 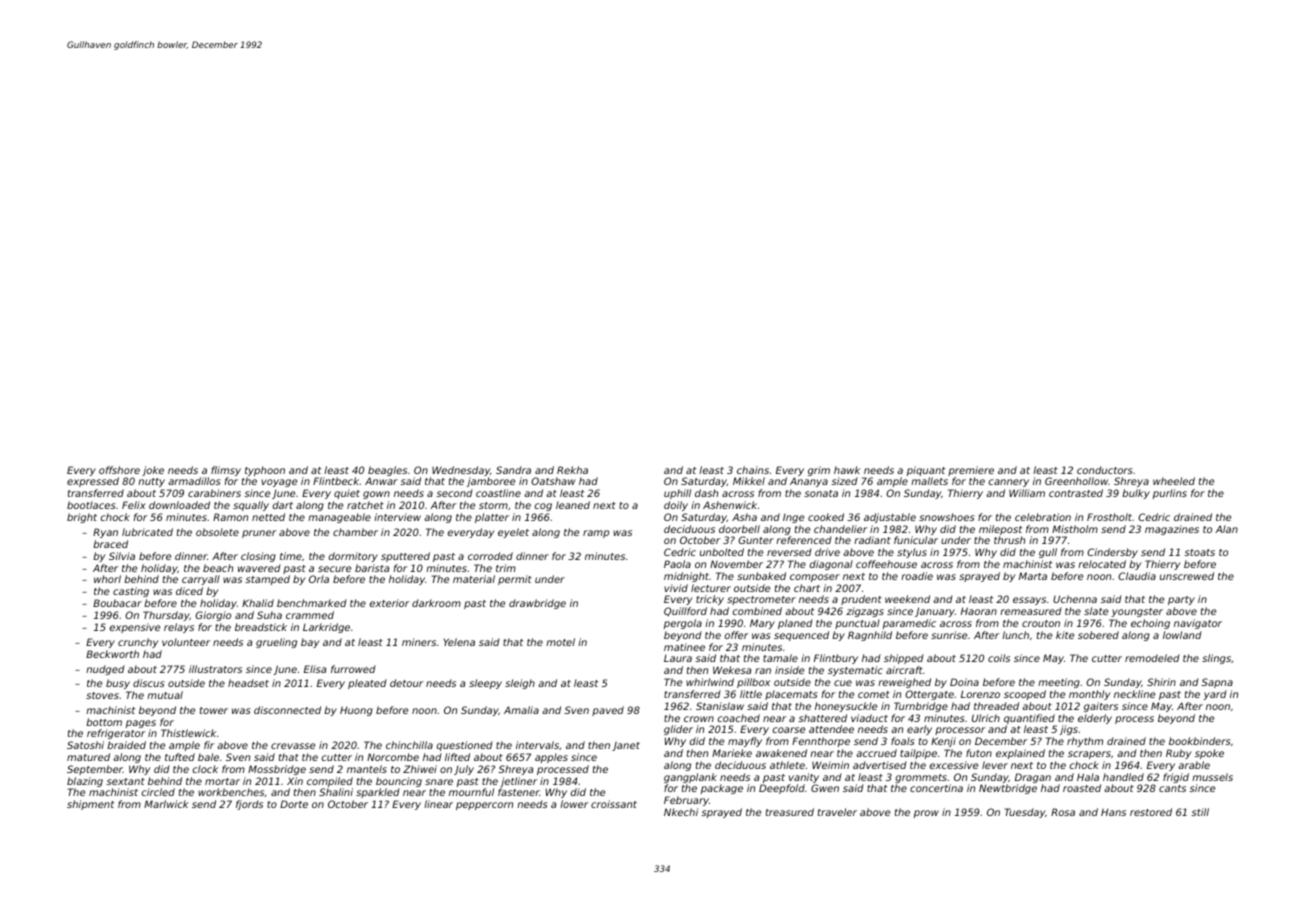 What do you see at coordinates (836, 659) in the screenshot?
I see `Flintbury` at bounding box center [836, 659].
